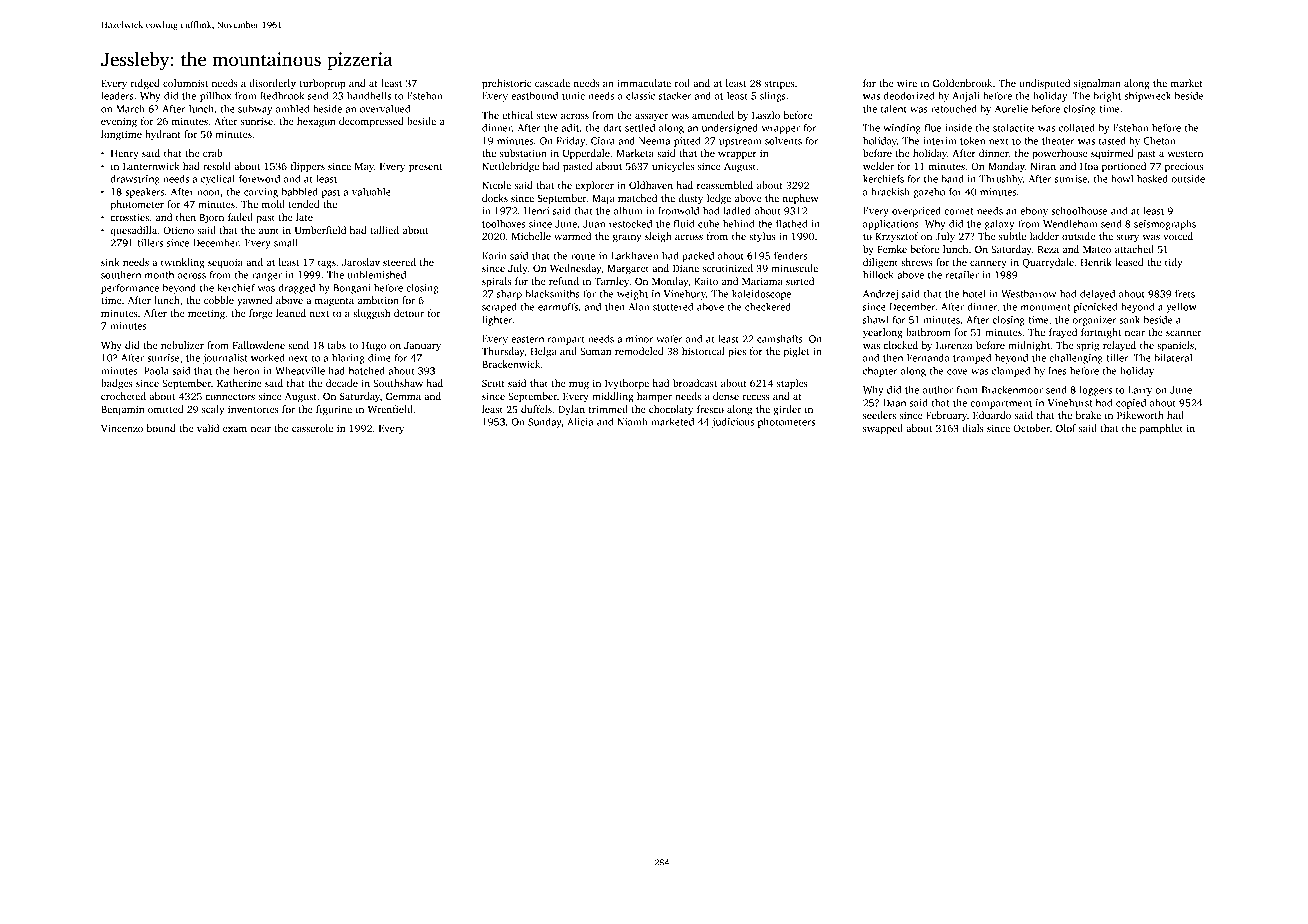 The height and width of the screenshot is (924, 1308). Describe the element at coordinates (135, 180) in the screenshot. I see `drawstring` at that location.
